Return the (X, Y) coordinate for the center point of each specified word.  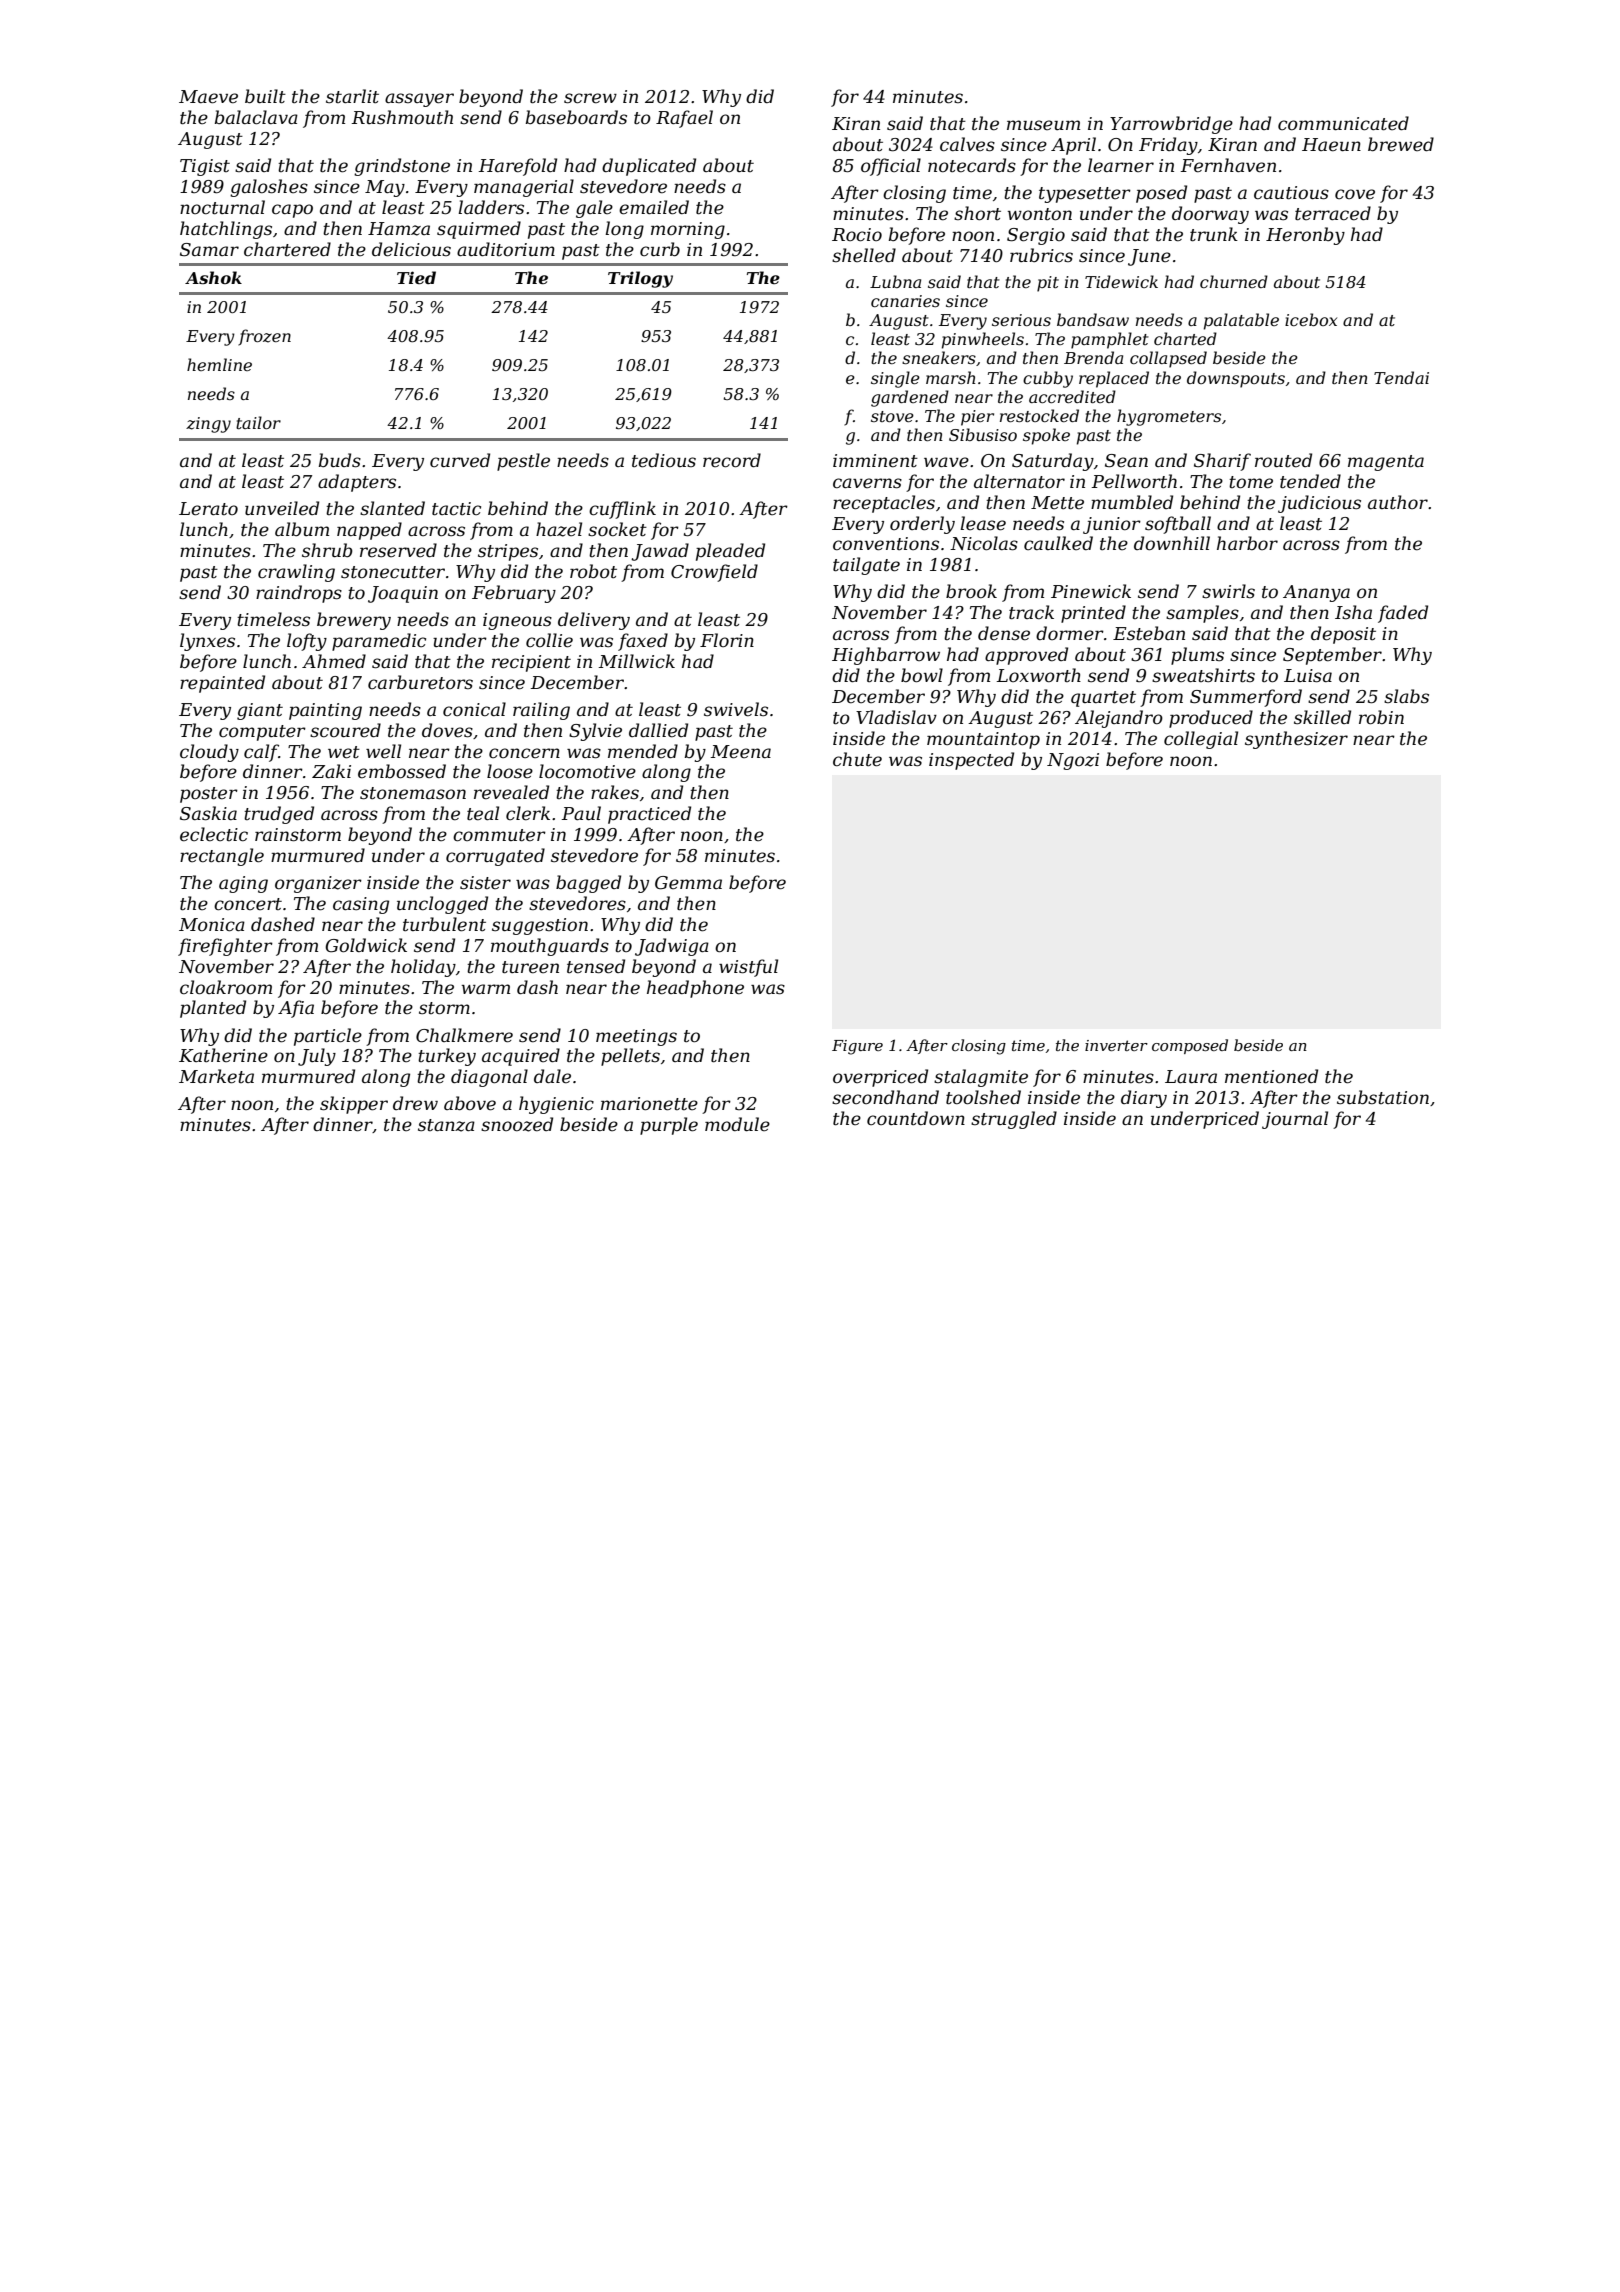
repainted (222, 684)
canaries (905, 301)
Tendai (1401, 377)
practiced (649, 815)
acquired (521, 1057)
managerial (524, 188)
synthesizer (1296, 740)
